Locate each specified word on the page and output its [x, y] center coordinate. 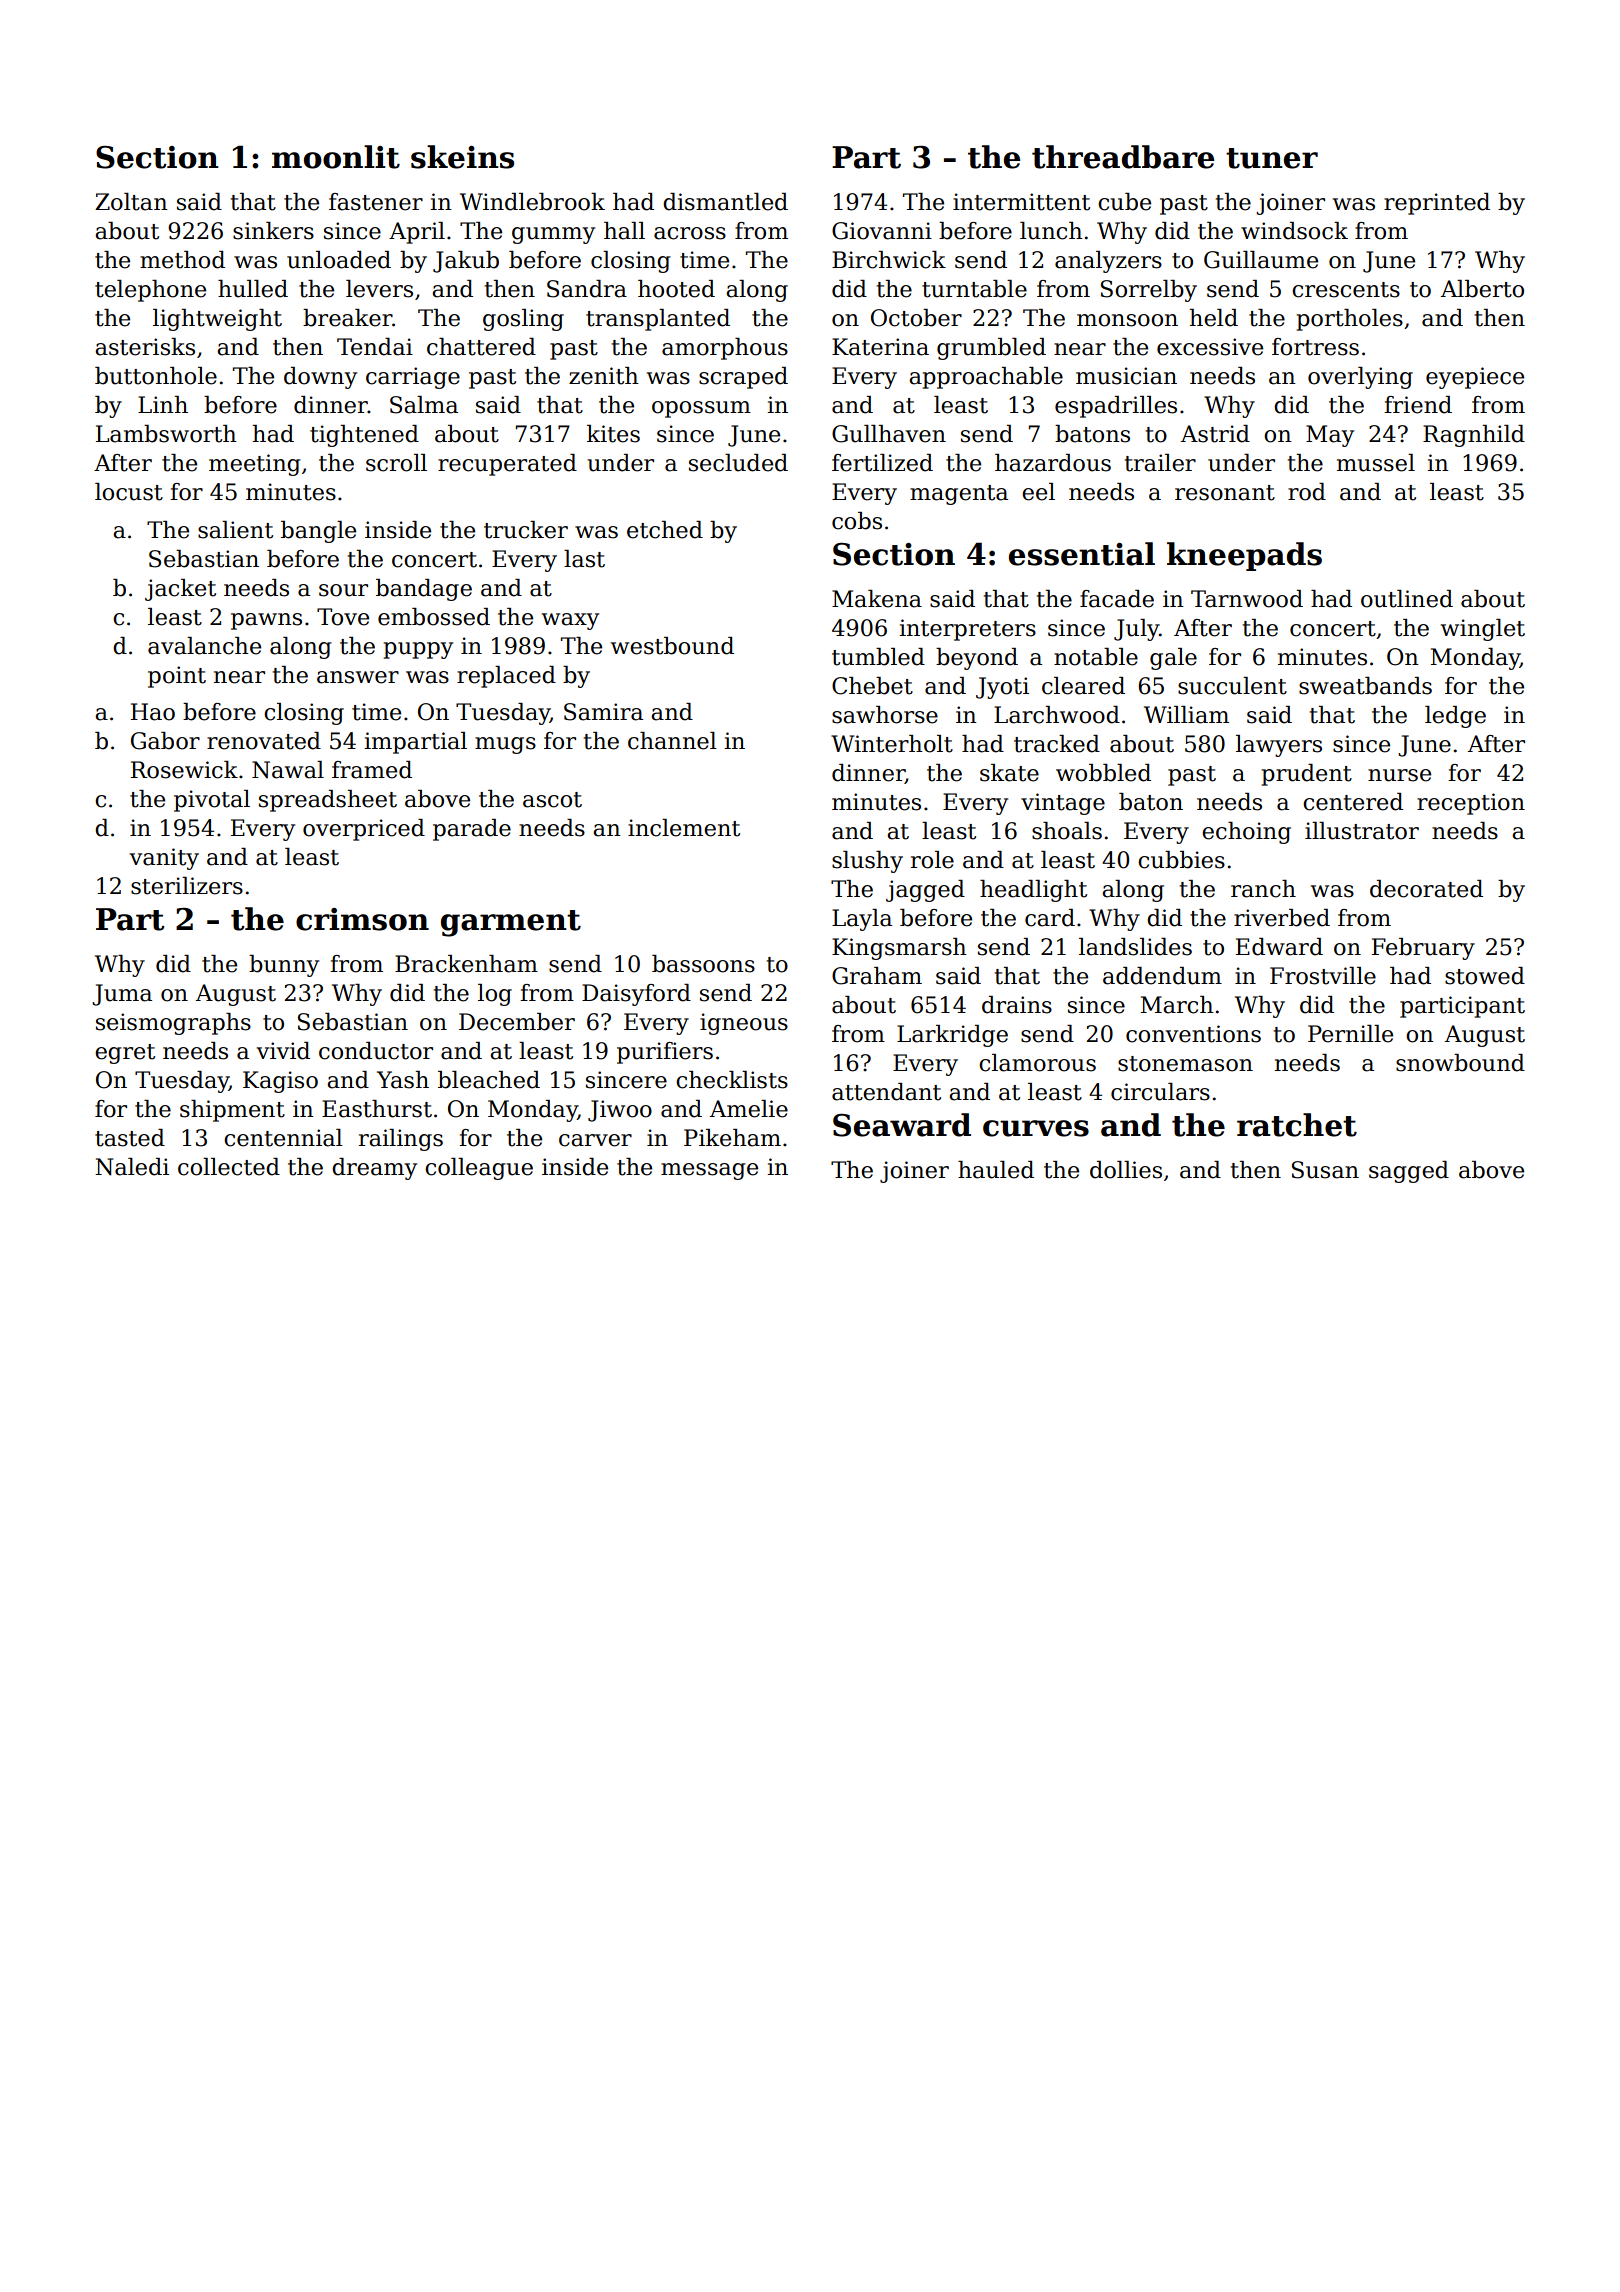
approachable [986, 378]
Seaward [902, 1125]
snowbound [1460, 1063]
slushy [867, 862]
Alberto [1482, 289]
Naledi [132, 1167]
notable [1096, 657]
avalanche [204, 646]
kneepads [1244, 556]
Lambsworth [166, 434]
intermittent [1021, 202]
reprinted [1437, 204]
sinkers [273, 231]
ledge [1455, 717]
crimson [362, 919]
